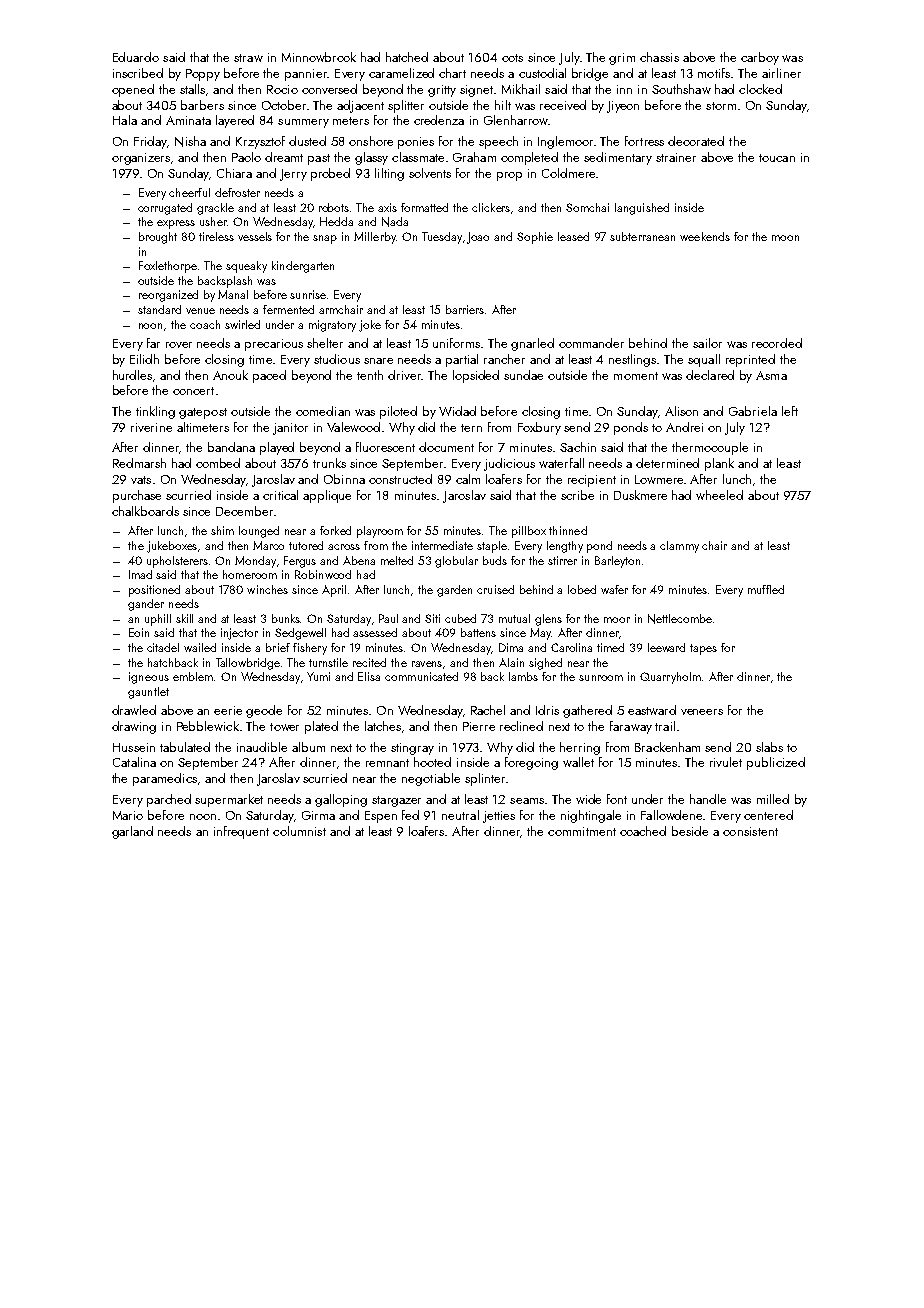 This screenshot has height=1308, width=924. I want to click on paramedics, so click(165, 779).
